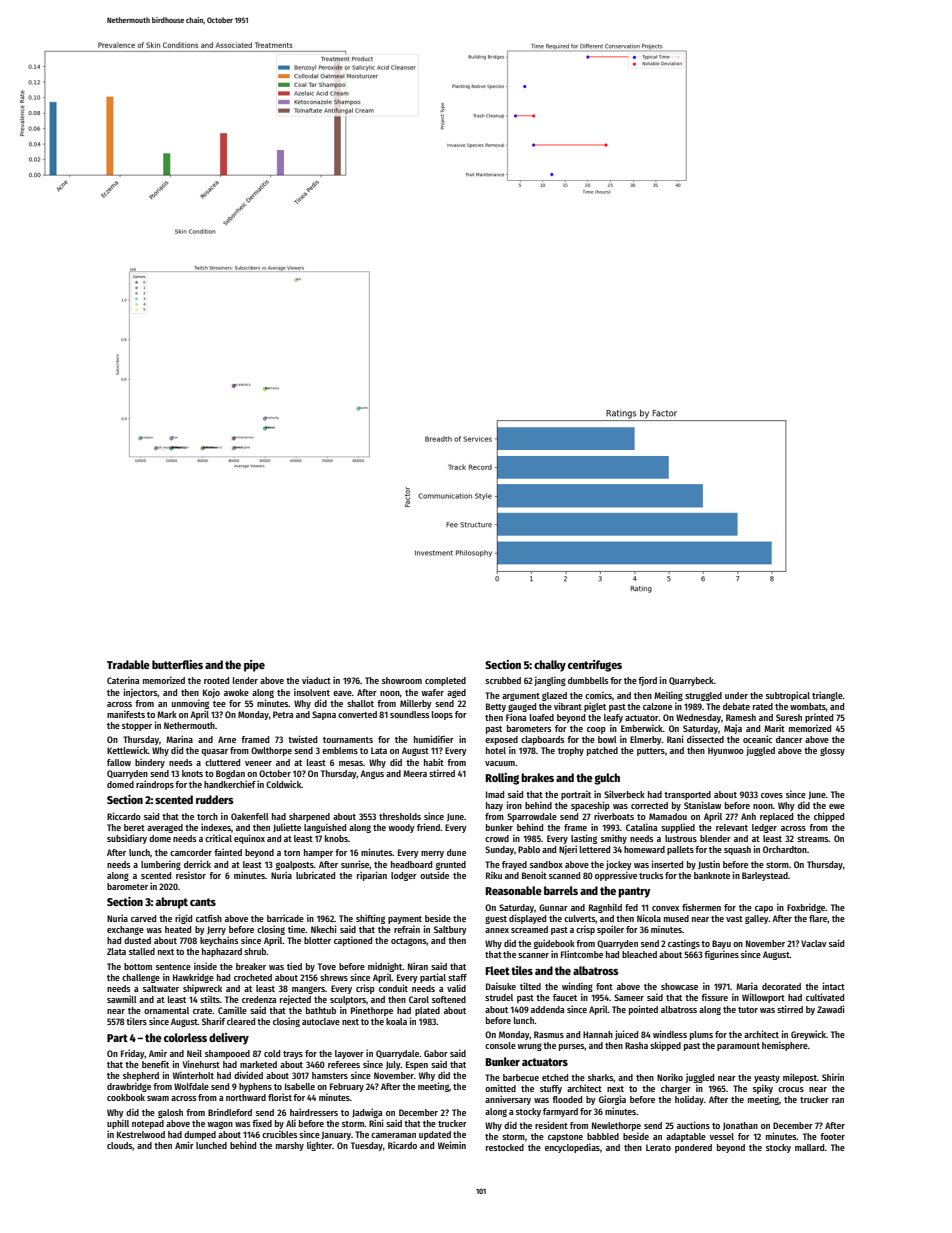  What do you see at coordinates (295, 1000) in the image?
I see `rejected` at bounding box center [295, 1000].
